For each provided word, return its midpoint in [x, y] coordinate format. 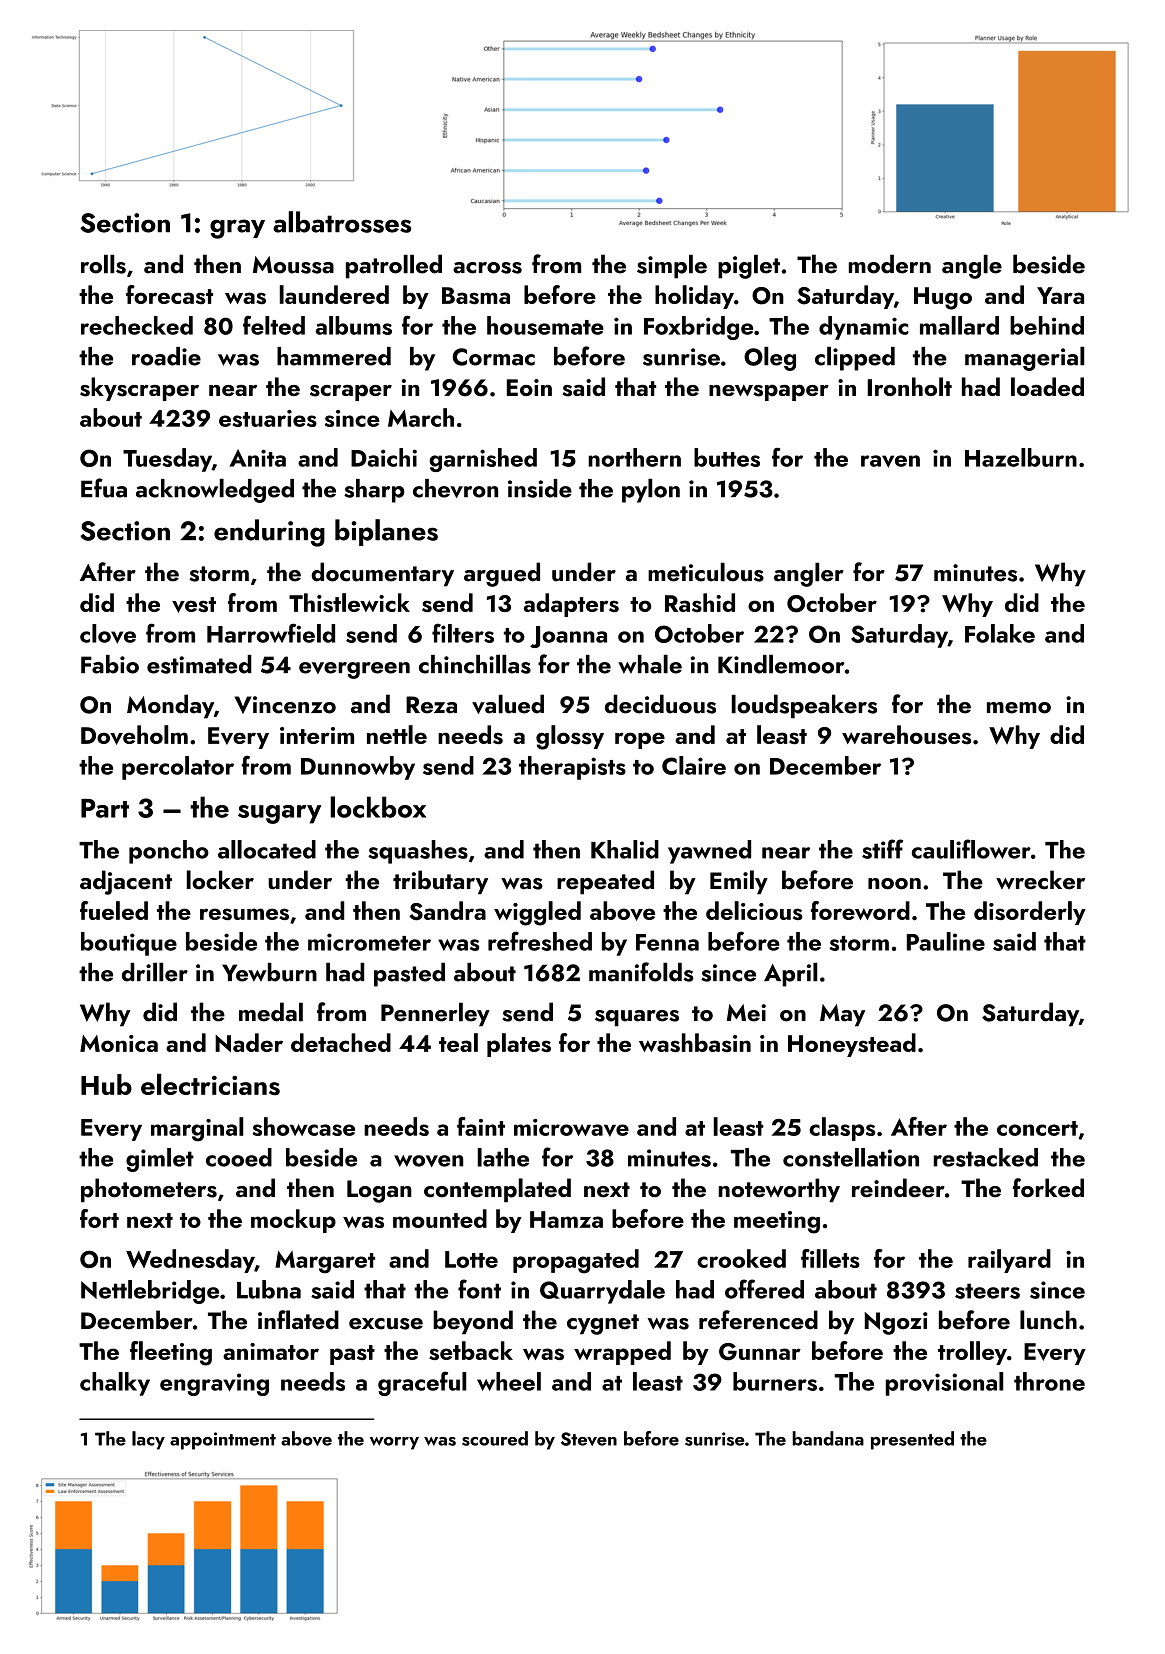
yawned [709, 852]
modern [890, 264]
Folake [1000, 633]
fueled [114, 910]
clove [108, 634]
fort [99, 1218]
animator [271, 1351]
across [487, 268]
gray [237, 229]
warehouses [906, 735]
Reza [431, 705]
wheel [509, 1381]
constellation [851, 1157]
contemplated [497, 1190]
